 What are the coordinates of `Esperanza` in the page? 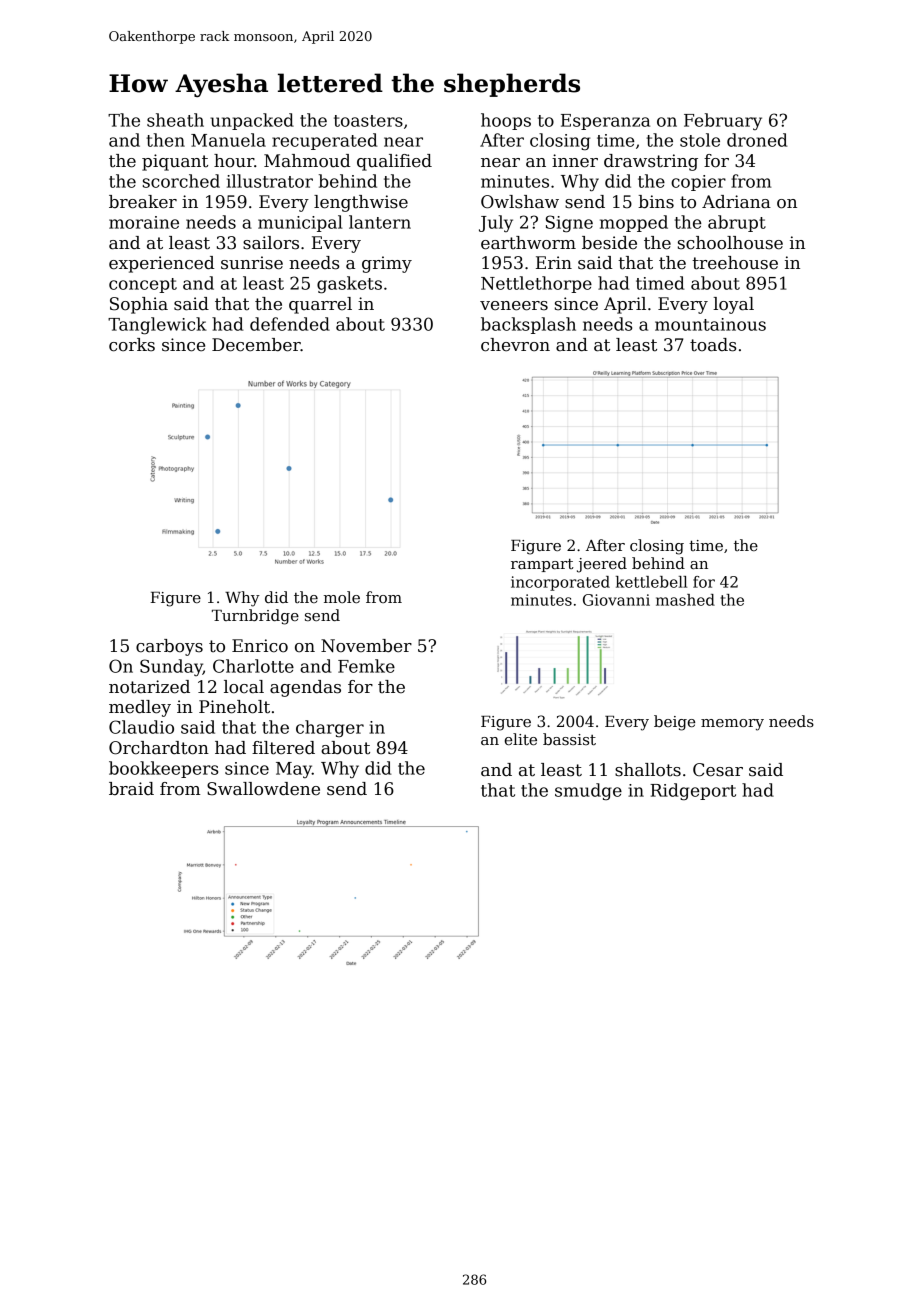 It's located at (605, 122).
